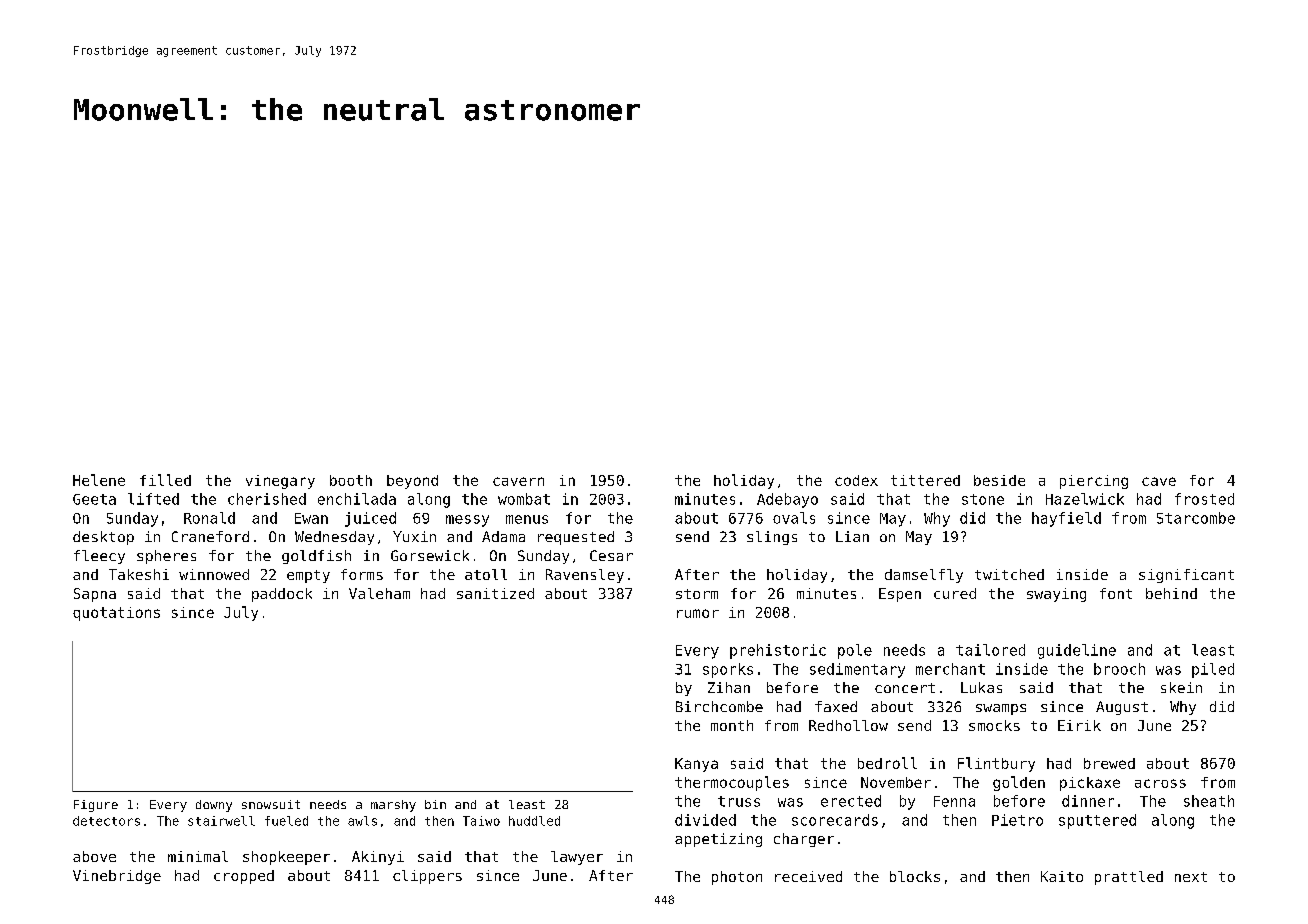 The width and height of the screenshot is (1308, 924). Describe the element at coordinates (835, 820) in the screenshot. I see `scorecards` at that location.
